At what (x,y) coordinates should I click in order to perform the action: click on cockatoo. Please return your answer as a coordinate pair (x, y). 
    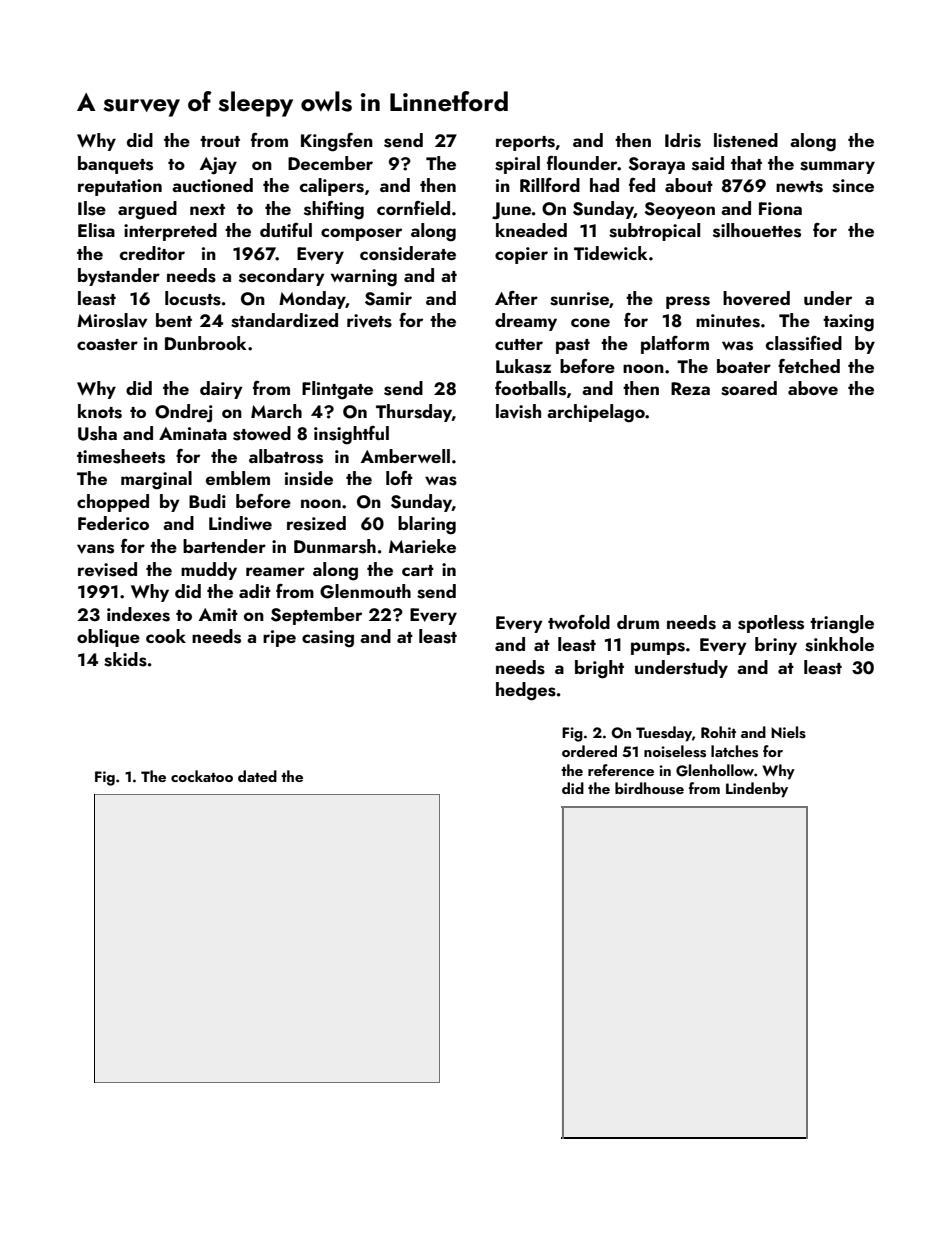
    Looking at the image, I should click on (202, 776).
